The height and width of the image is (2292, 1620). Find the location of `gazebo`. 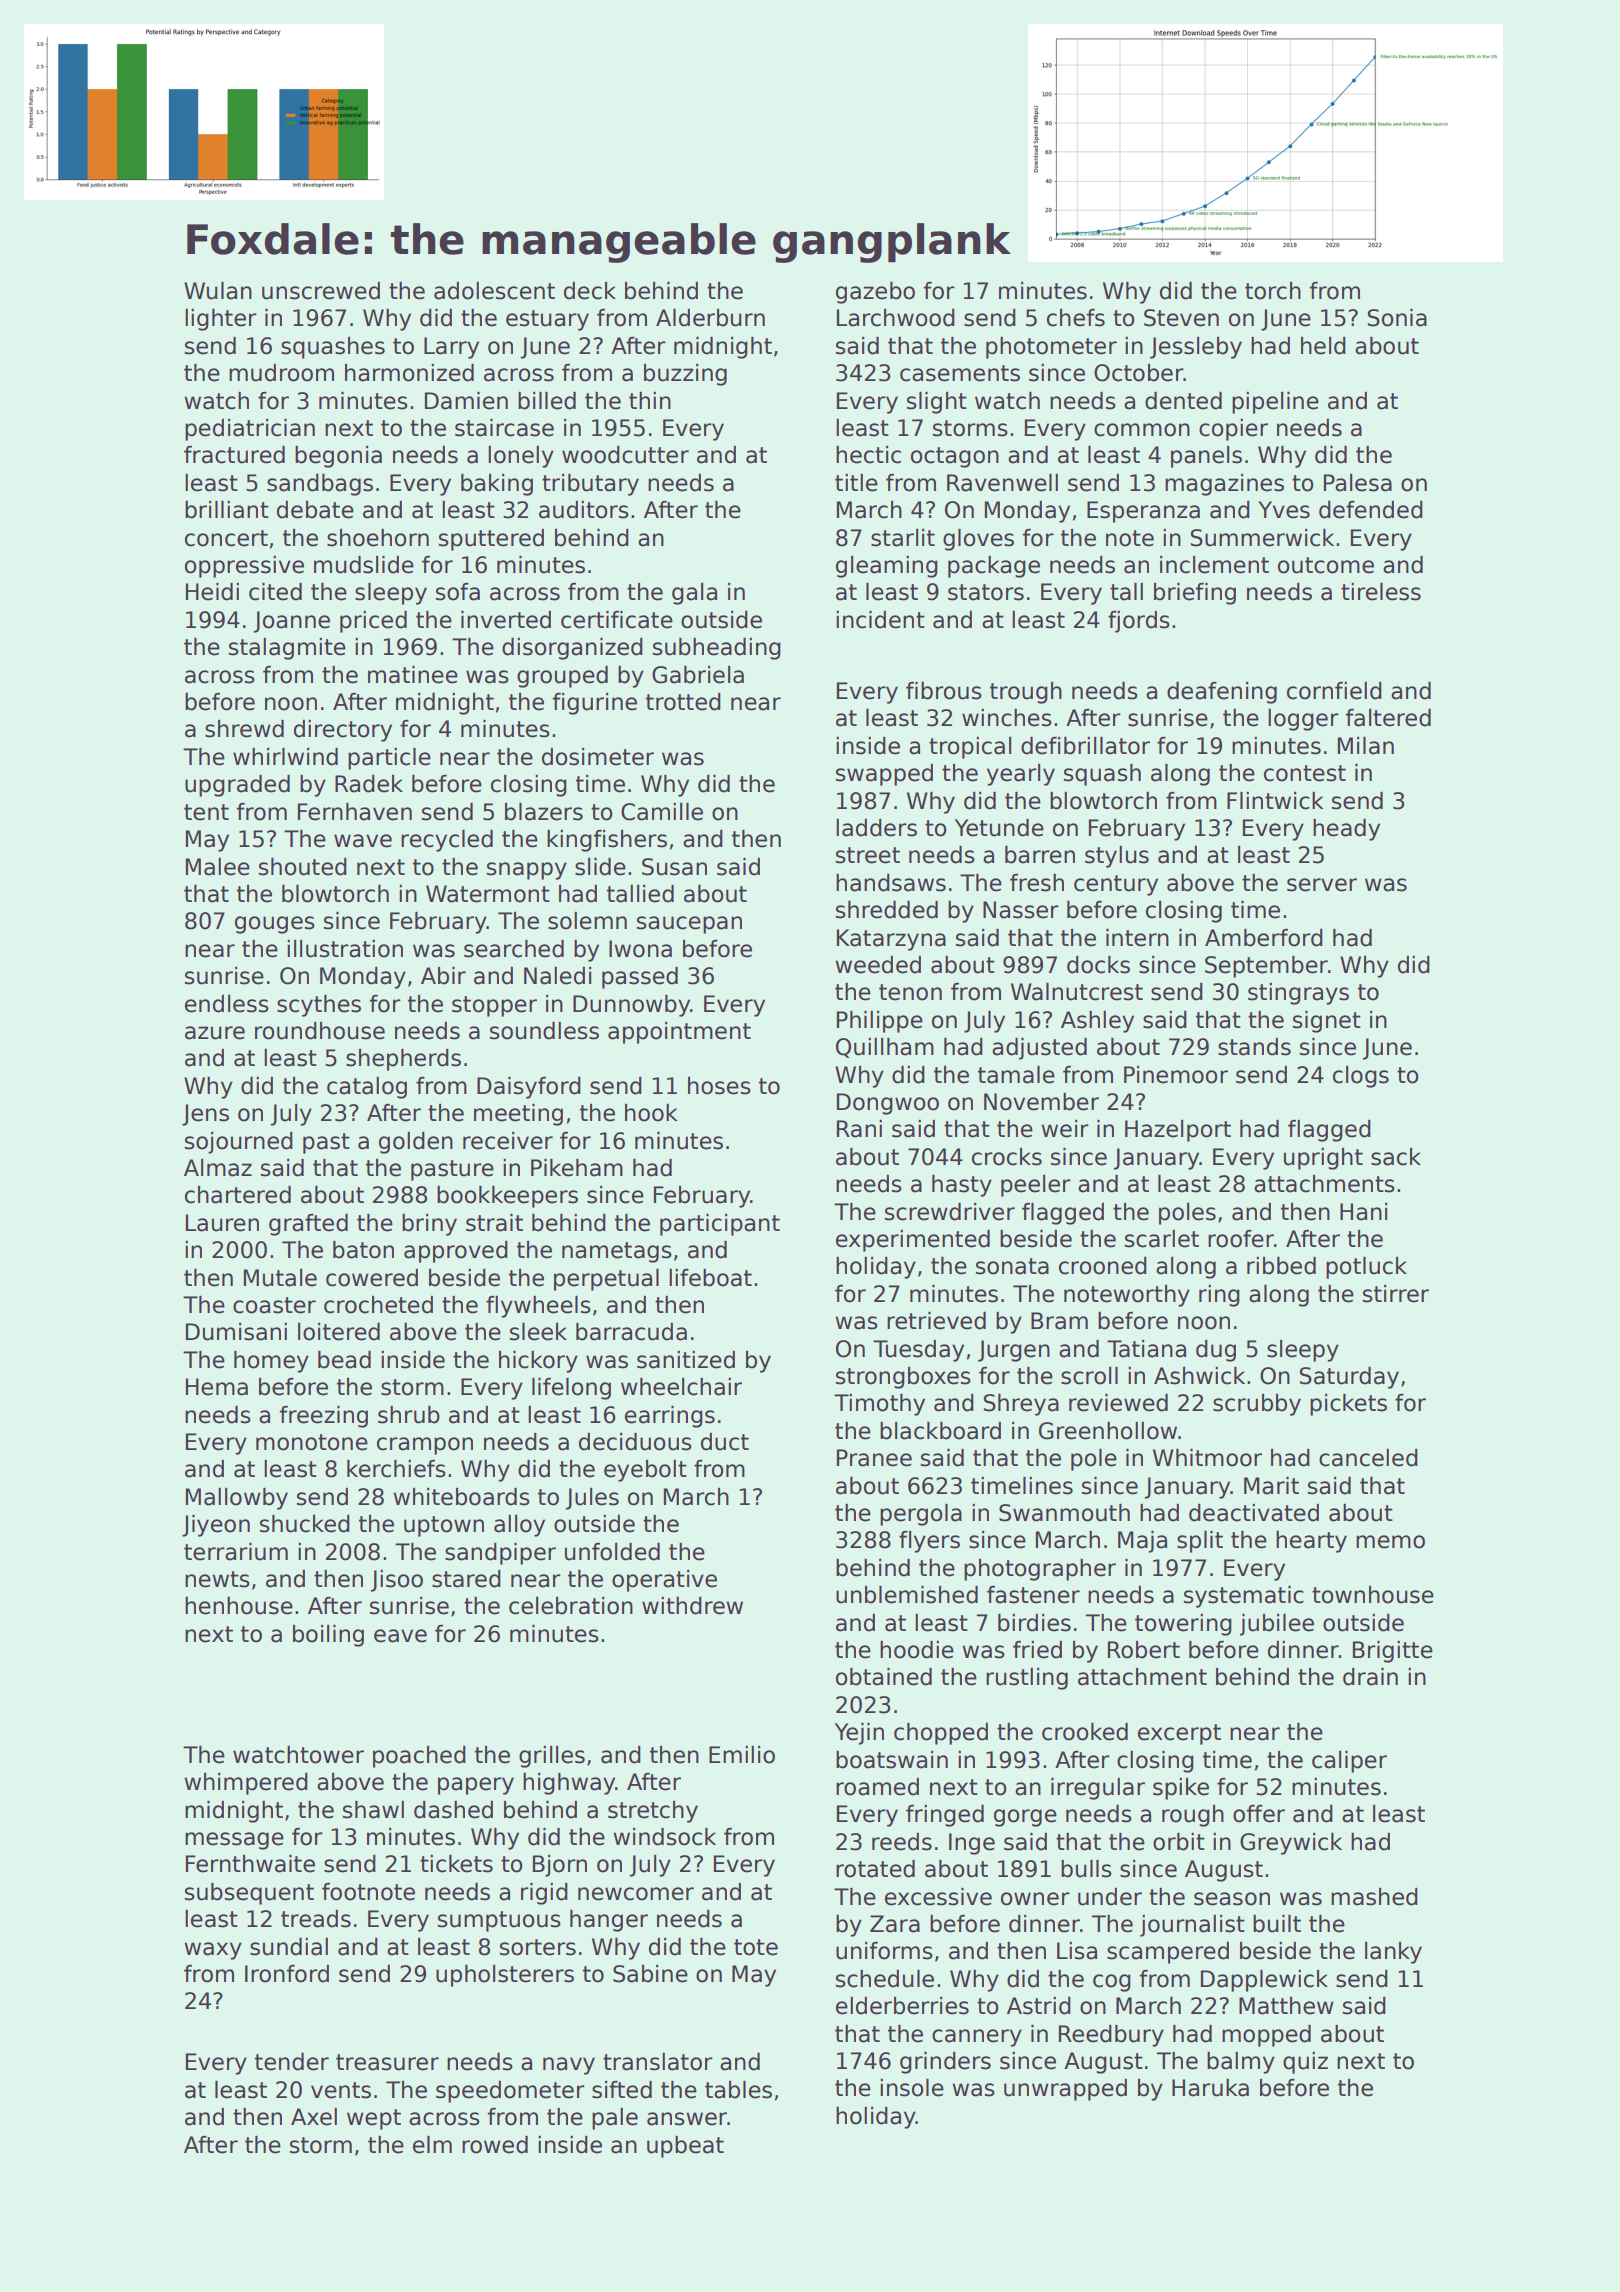

gazebo is located at coordinates (875, 293).
